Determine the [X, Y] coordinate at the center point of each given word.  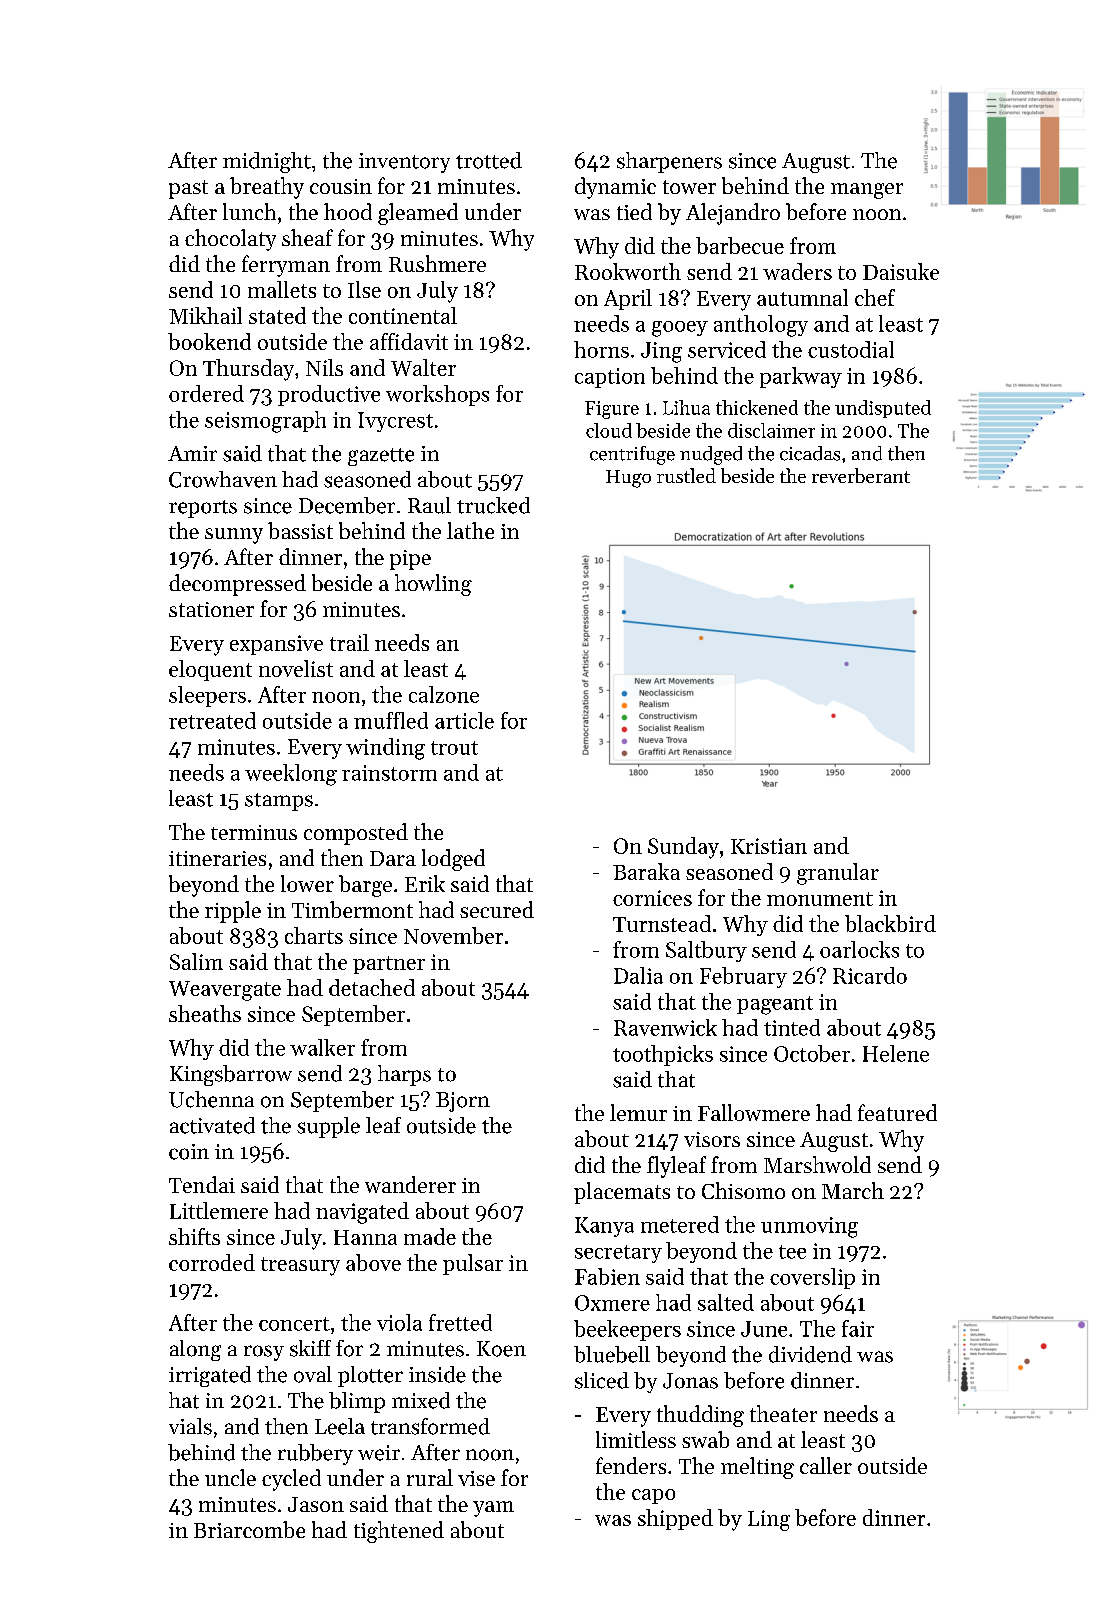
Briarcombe [249, 1529]
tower [689, 187]
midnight [267, 162]
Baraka [646, 871]
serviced [727, 349]
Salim [196, 961]
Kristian [769, 846]
